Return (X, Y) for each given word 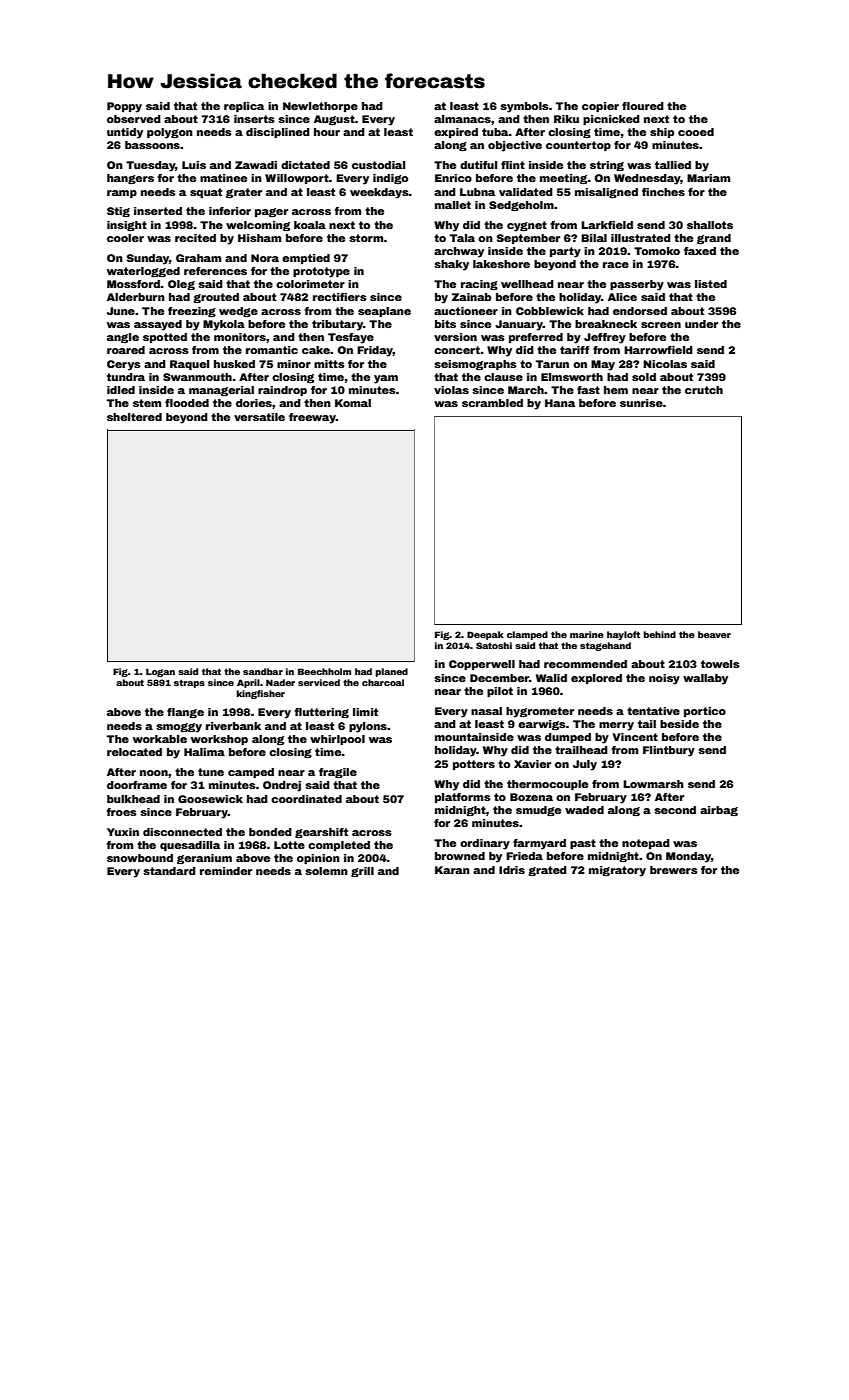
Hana (560, 403)
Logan (160, 672)
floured (643, 106)
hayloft (623, 635)
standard (169, 871)
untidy (125, 133)
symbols (524, 107)
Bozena (531, 797)
